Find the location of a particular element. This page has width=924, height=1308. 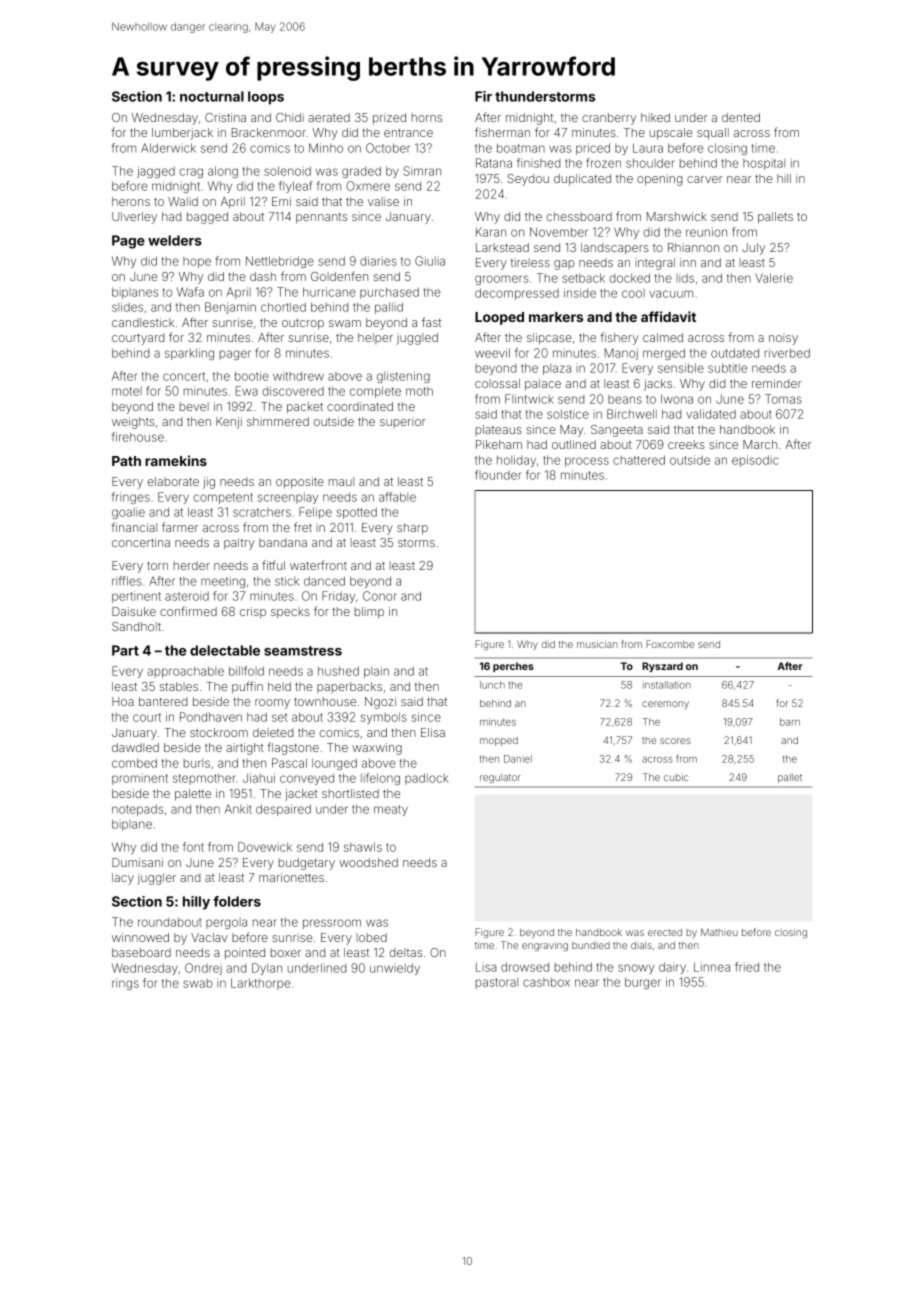

swab is located at coordinates (198, 983).
